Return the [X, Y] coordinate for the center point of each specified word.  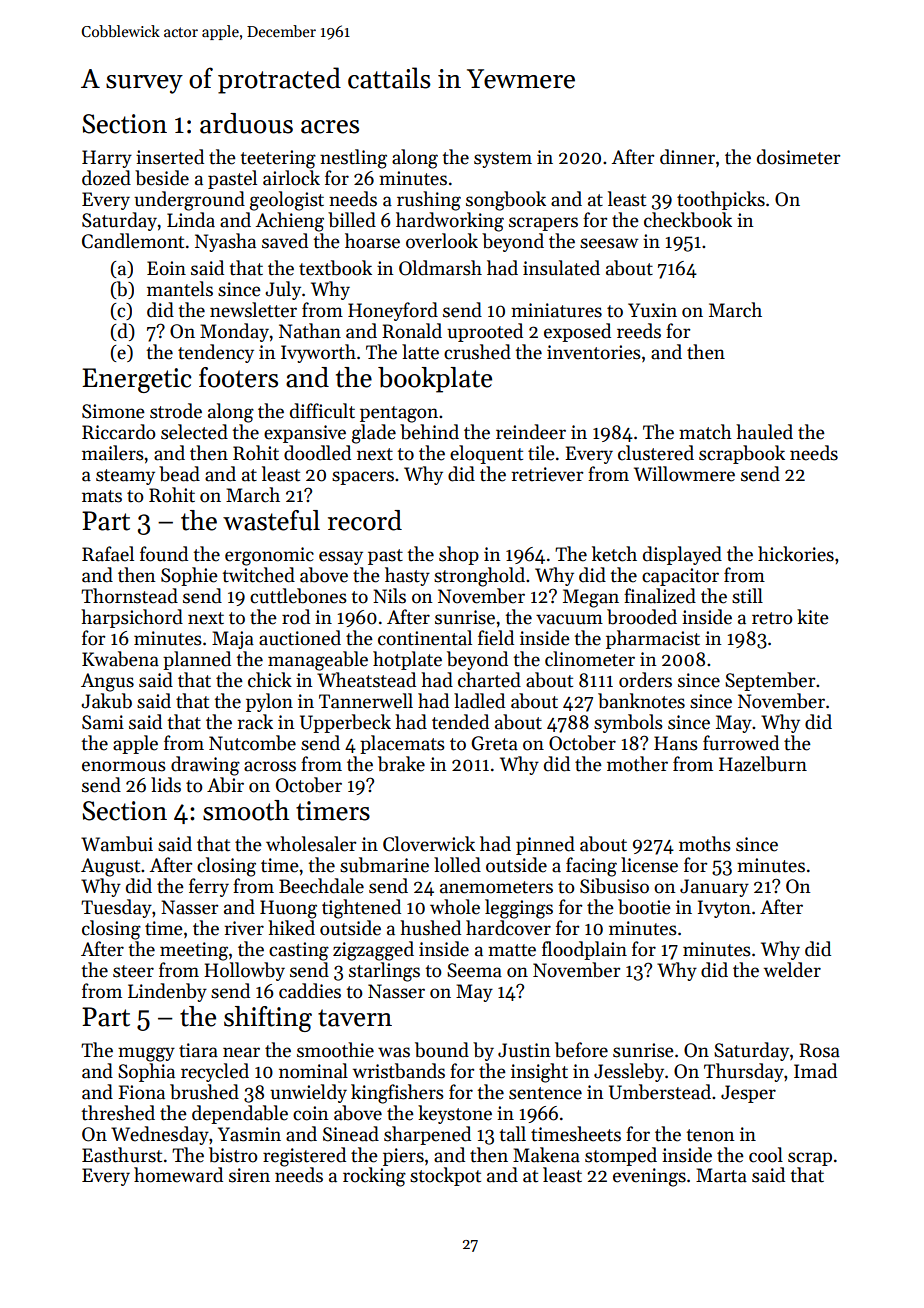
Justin [524, 1050]
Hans [676, 743]
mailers [113, 453]
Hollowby [244, 971]
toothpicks [721, 200]
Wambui [117, 844]
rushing [429, 201]
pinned [545, 845]
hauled [764, 432]
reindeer [531, 432]
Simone [113, 411]
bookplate [435, 380]
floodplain [584, 950]
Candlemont [133, 241]
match [705, 432]
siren [249, 1175]
